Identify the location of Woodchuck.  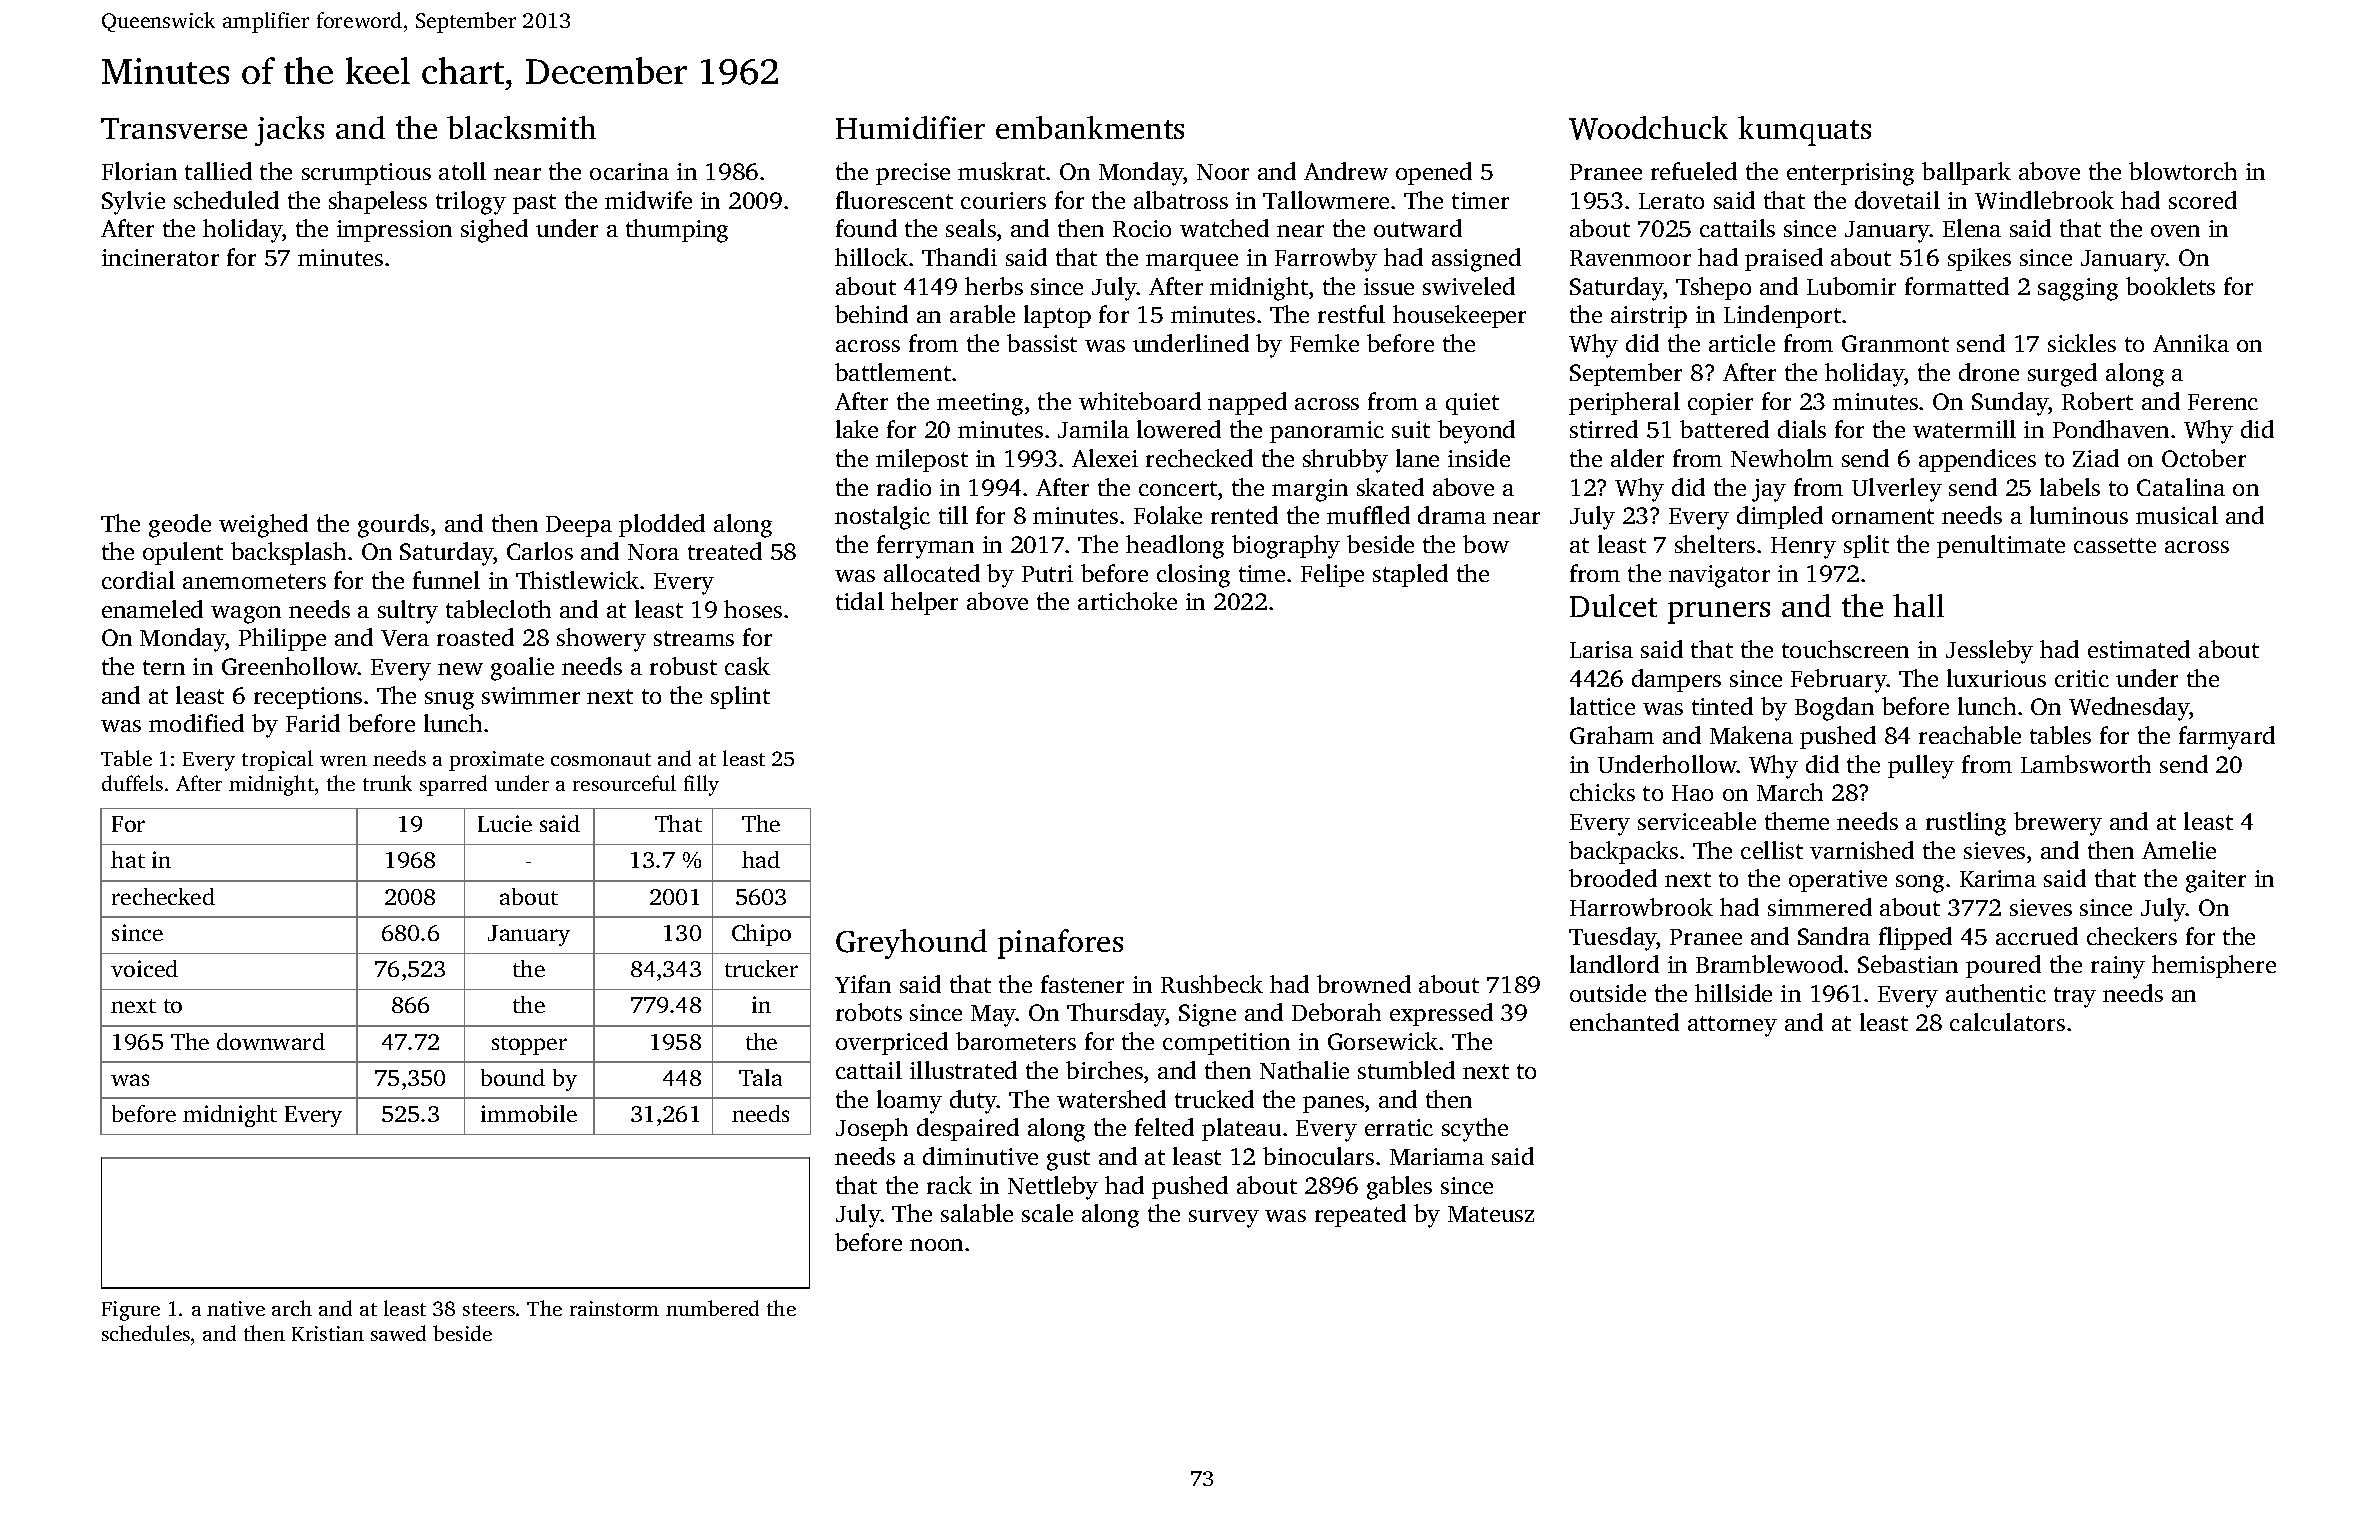
(1648, 128).
